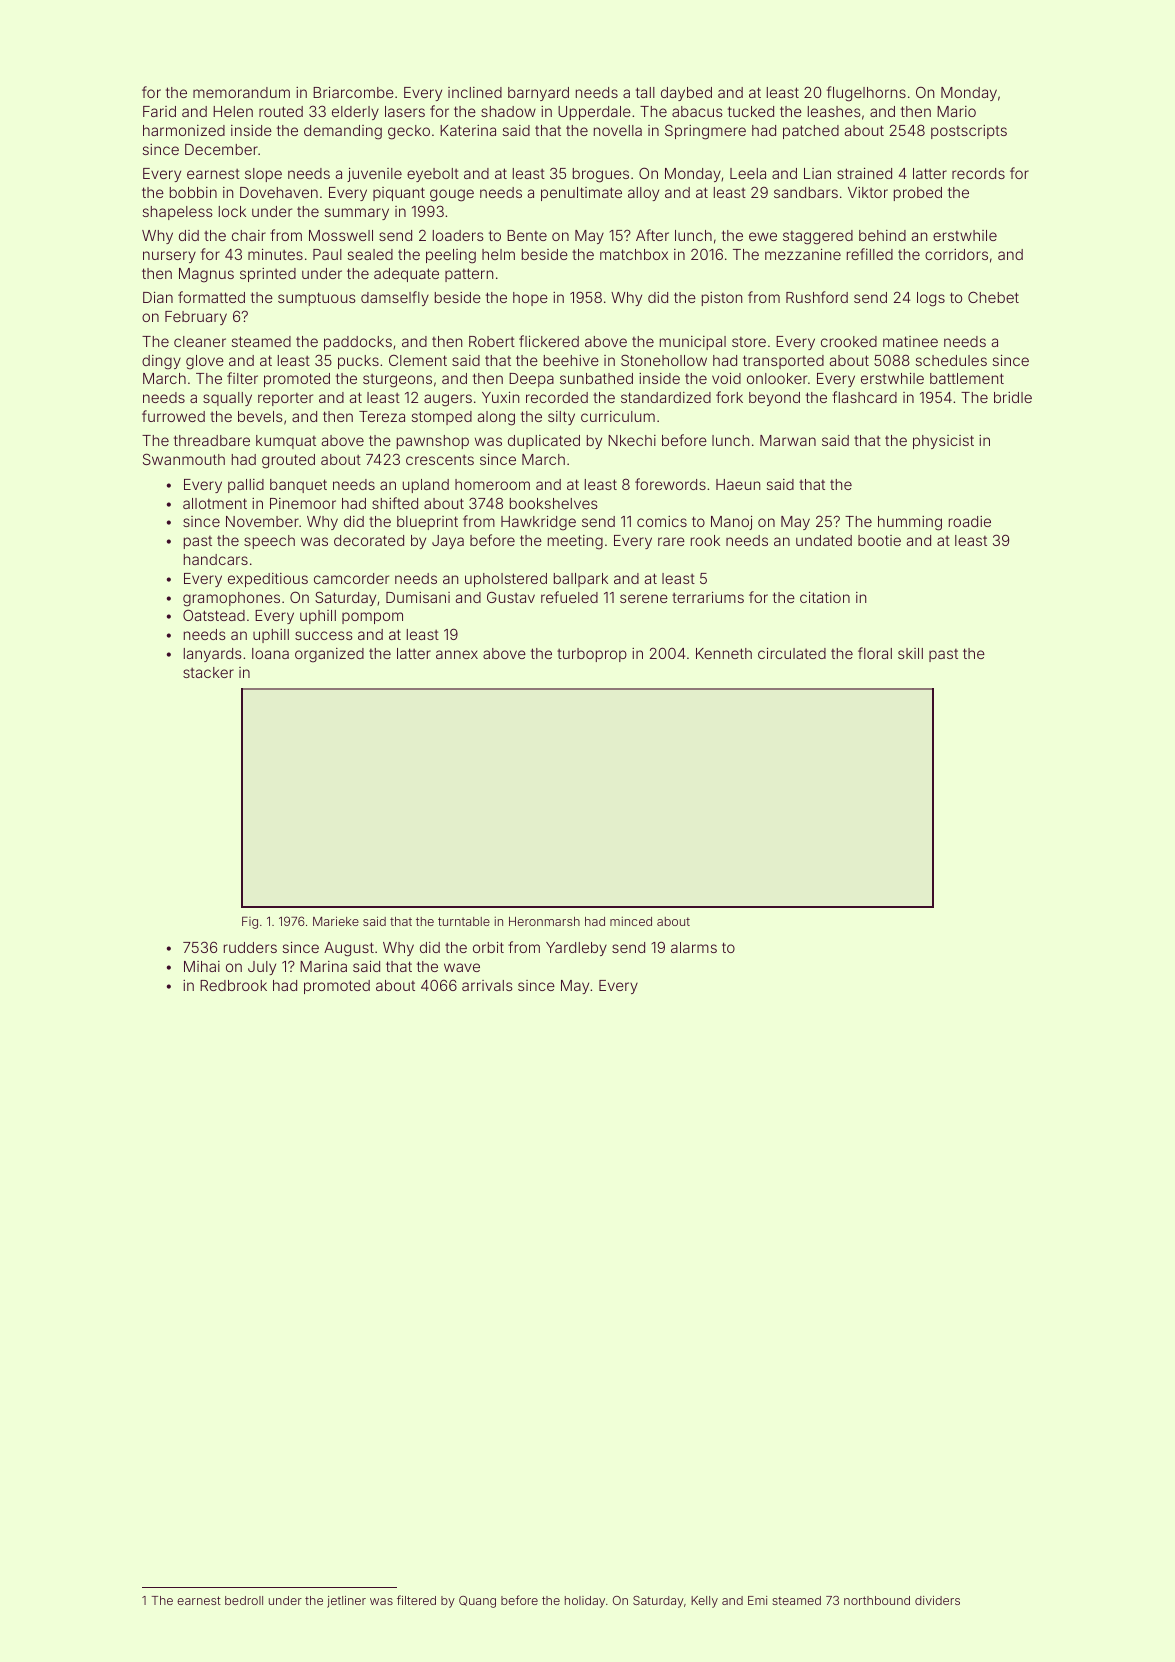 This document has width=1175, height=1662. What do you see at coordinates (704, 1602) in the document?
I see `Kelly` at bounding box center [704, 1602].
